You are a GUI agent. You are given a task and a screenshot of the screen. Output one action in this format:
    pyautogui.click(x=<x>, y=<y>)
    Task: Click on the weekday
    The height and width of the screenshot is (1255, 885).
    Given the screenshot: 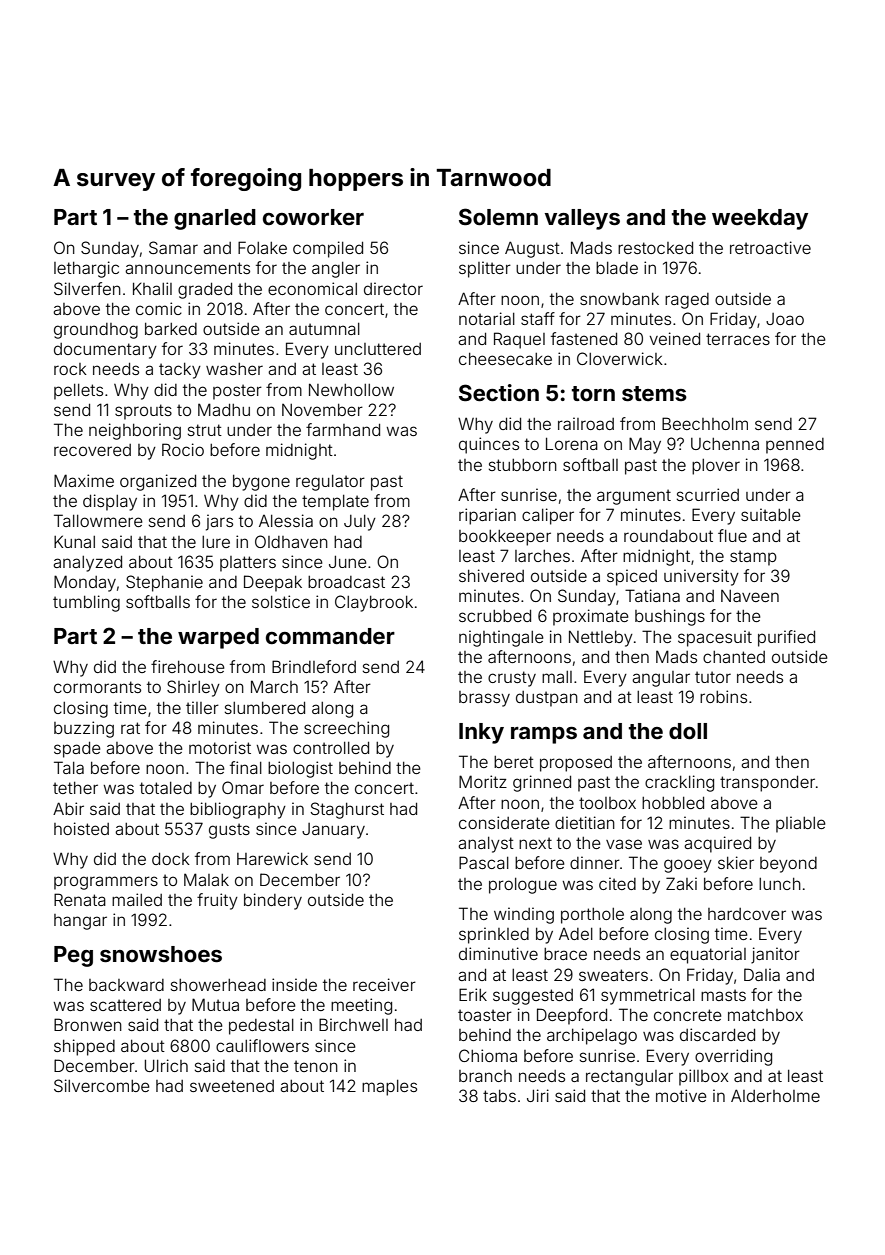 What is the action you would take?
    pyautogui.click(x=760, y=219)
